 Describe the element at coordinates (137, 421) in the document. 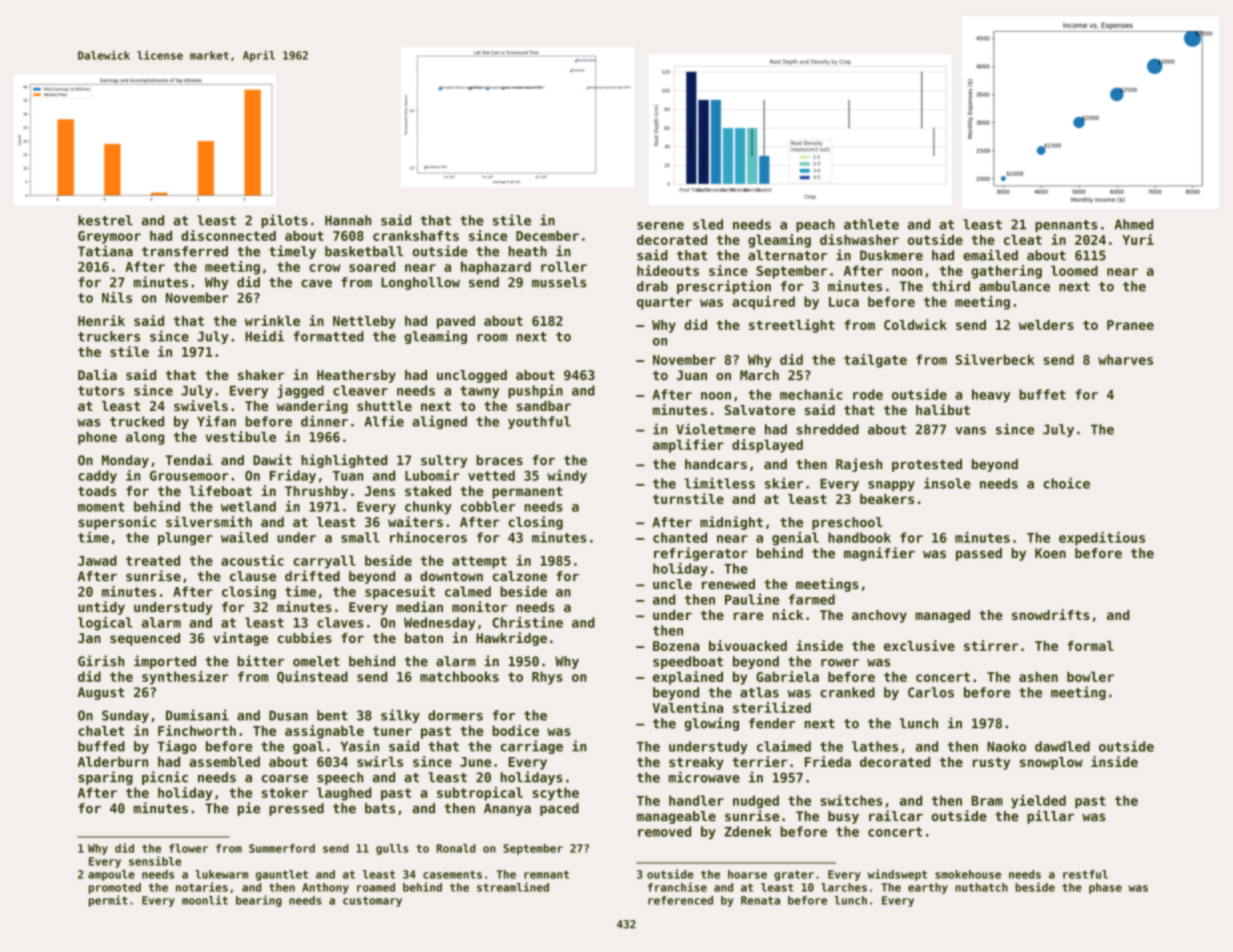

I see `trucked` at that location.
